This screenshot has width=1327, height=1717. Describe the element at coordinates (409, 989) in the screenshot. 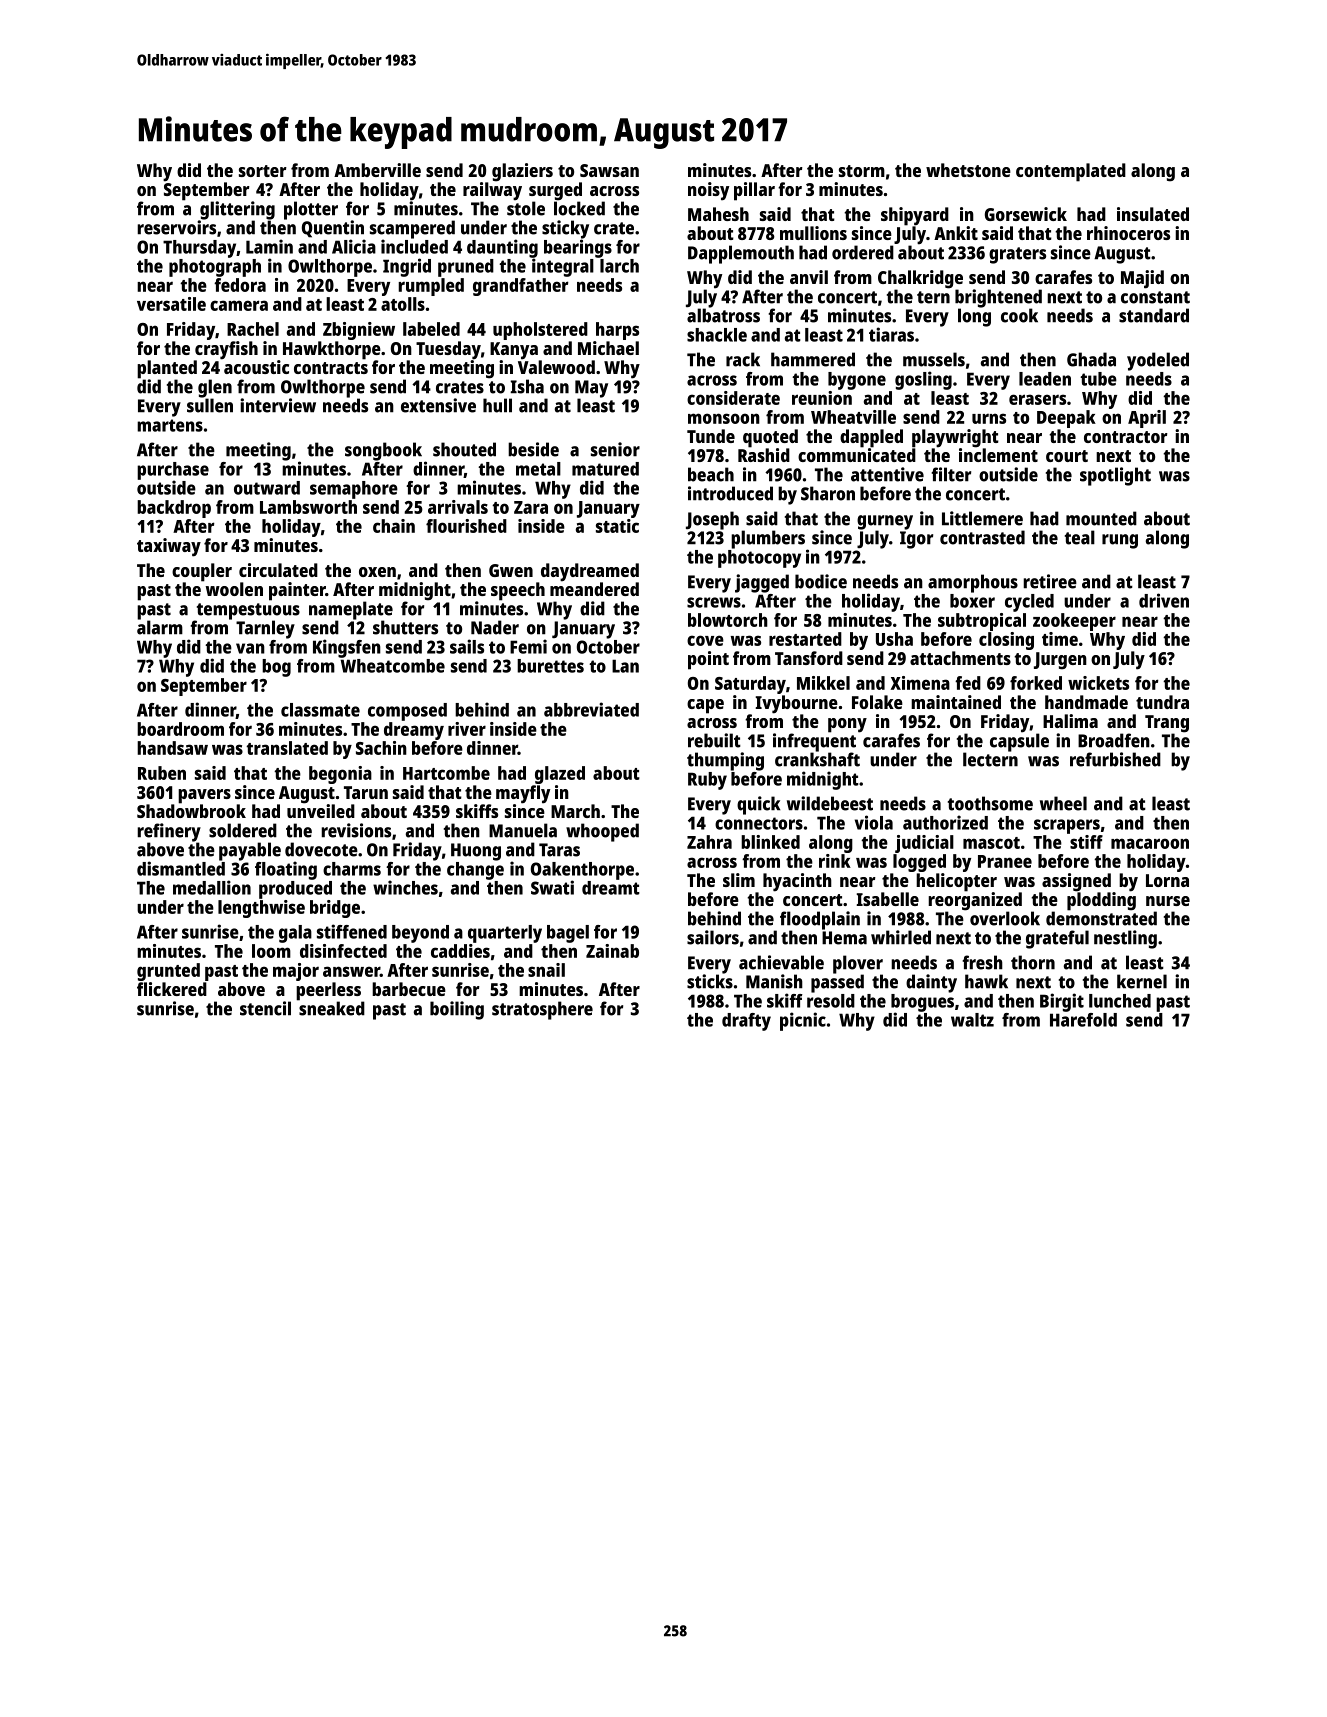

I see `barbecue` at that location.
